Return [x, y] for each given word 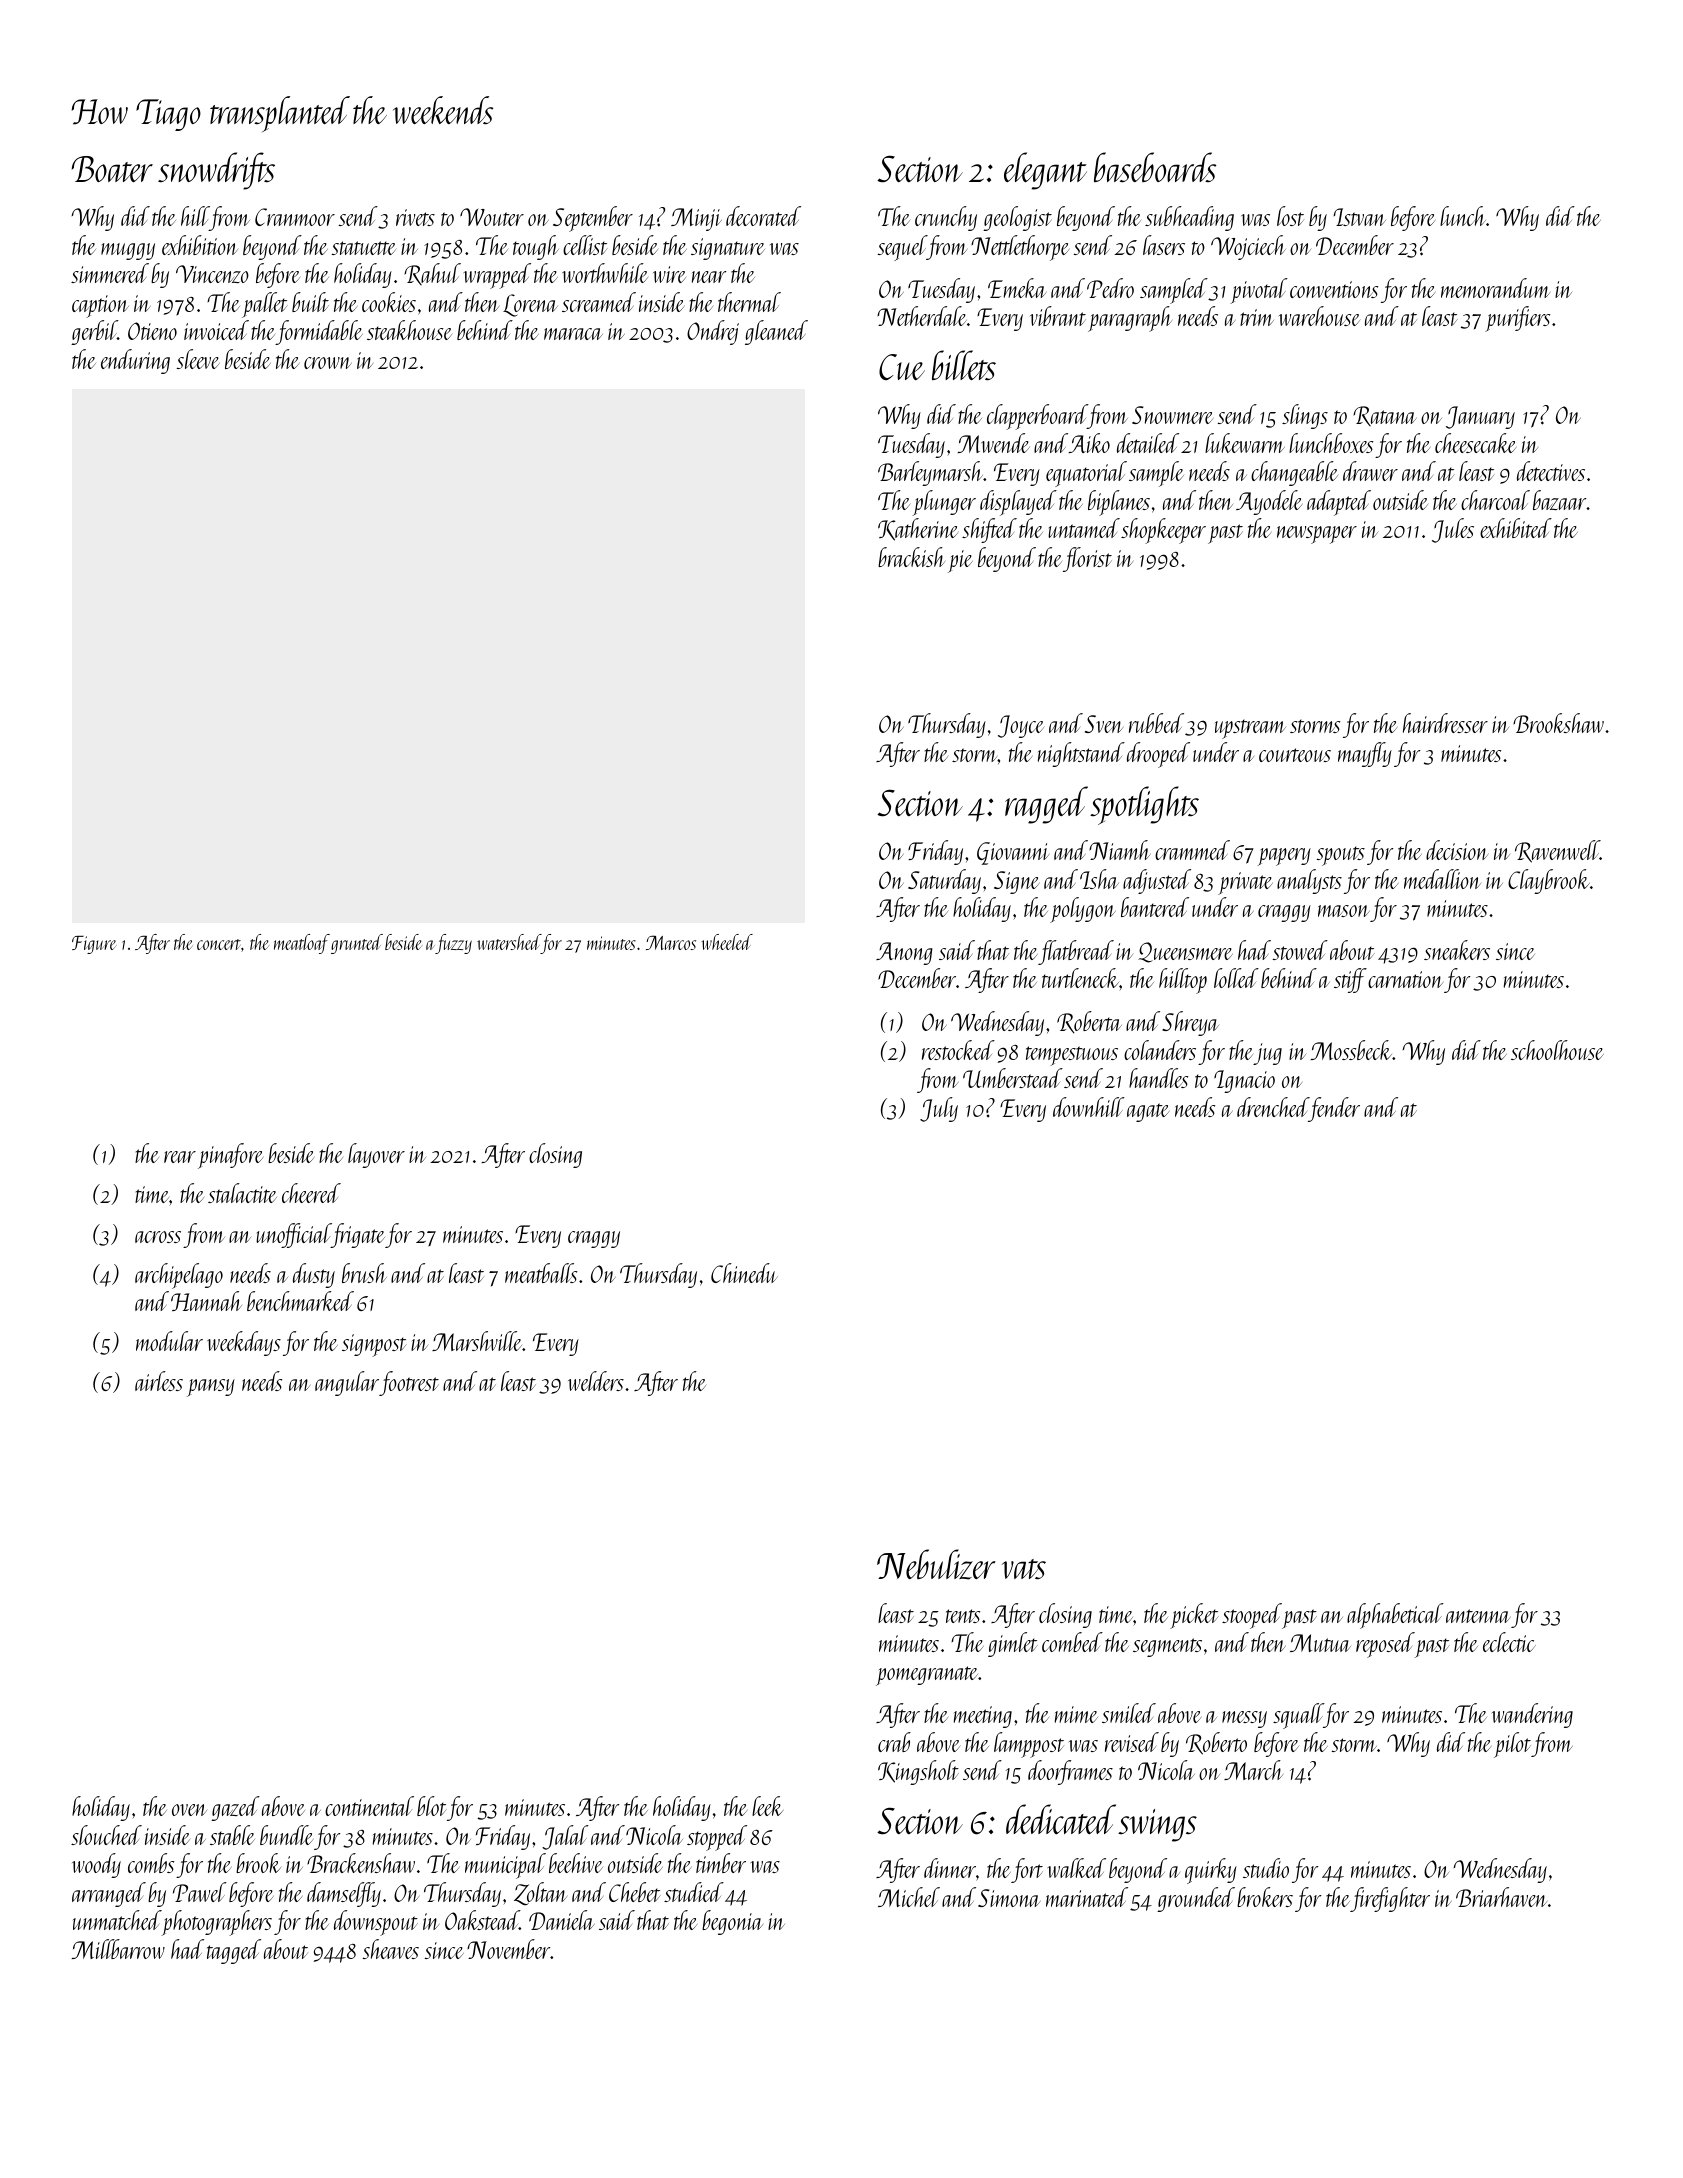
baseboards [1155, 167]
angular [347, 1383]
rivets [415, 217]
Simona [1009, 1898]
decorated [763, 216]
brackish [911, 557]
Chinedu [744, 1273]
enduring [135, 361]
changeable [1294, 473]
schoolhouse [1557, 1050]
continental [369, 1806]
